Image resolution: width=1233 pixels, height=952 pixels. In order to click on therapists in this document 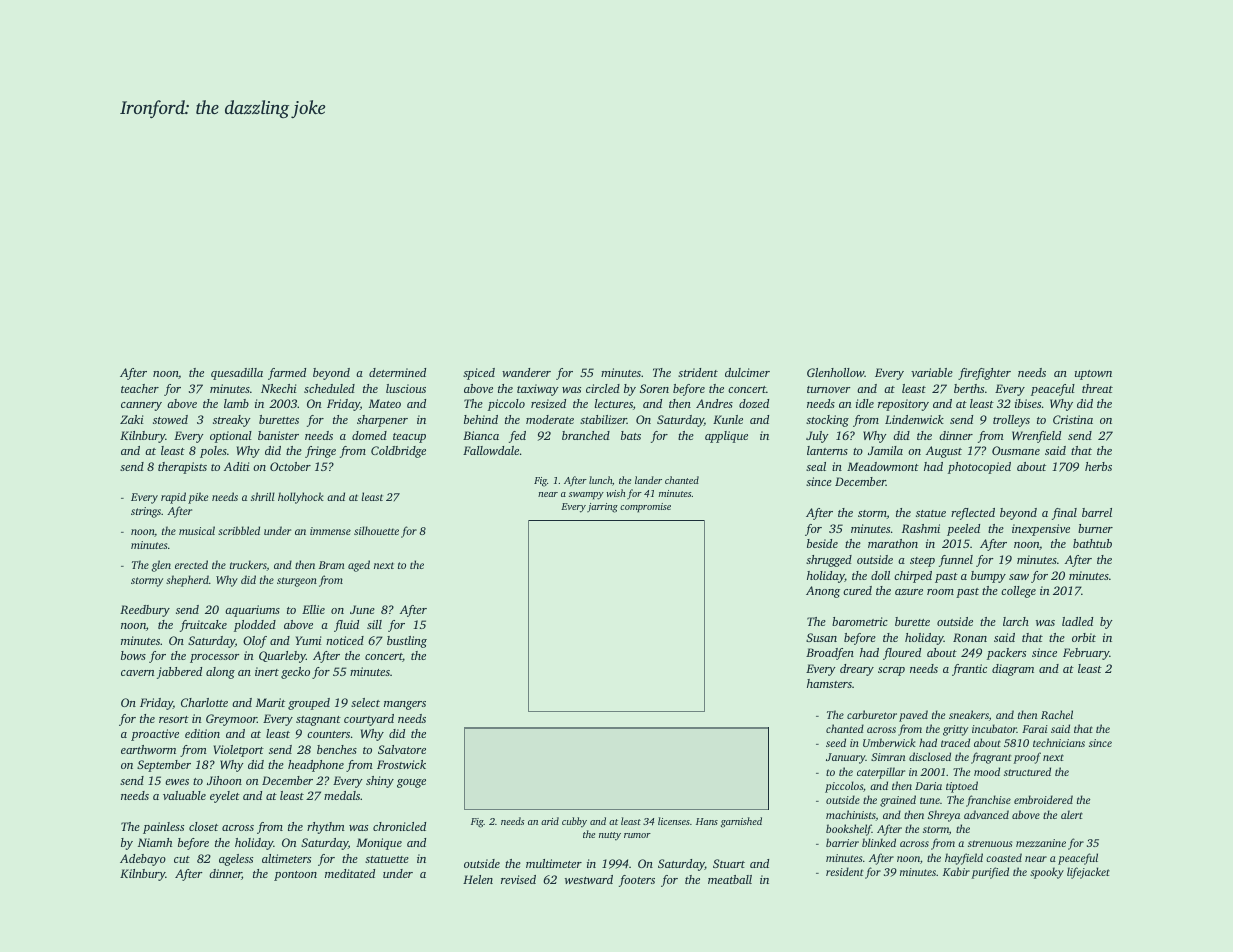, I will do `click(182, 468)`.
